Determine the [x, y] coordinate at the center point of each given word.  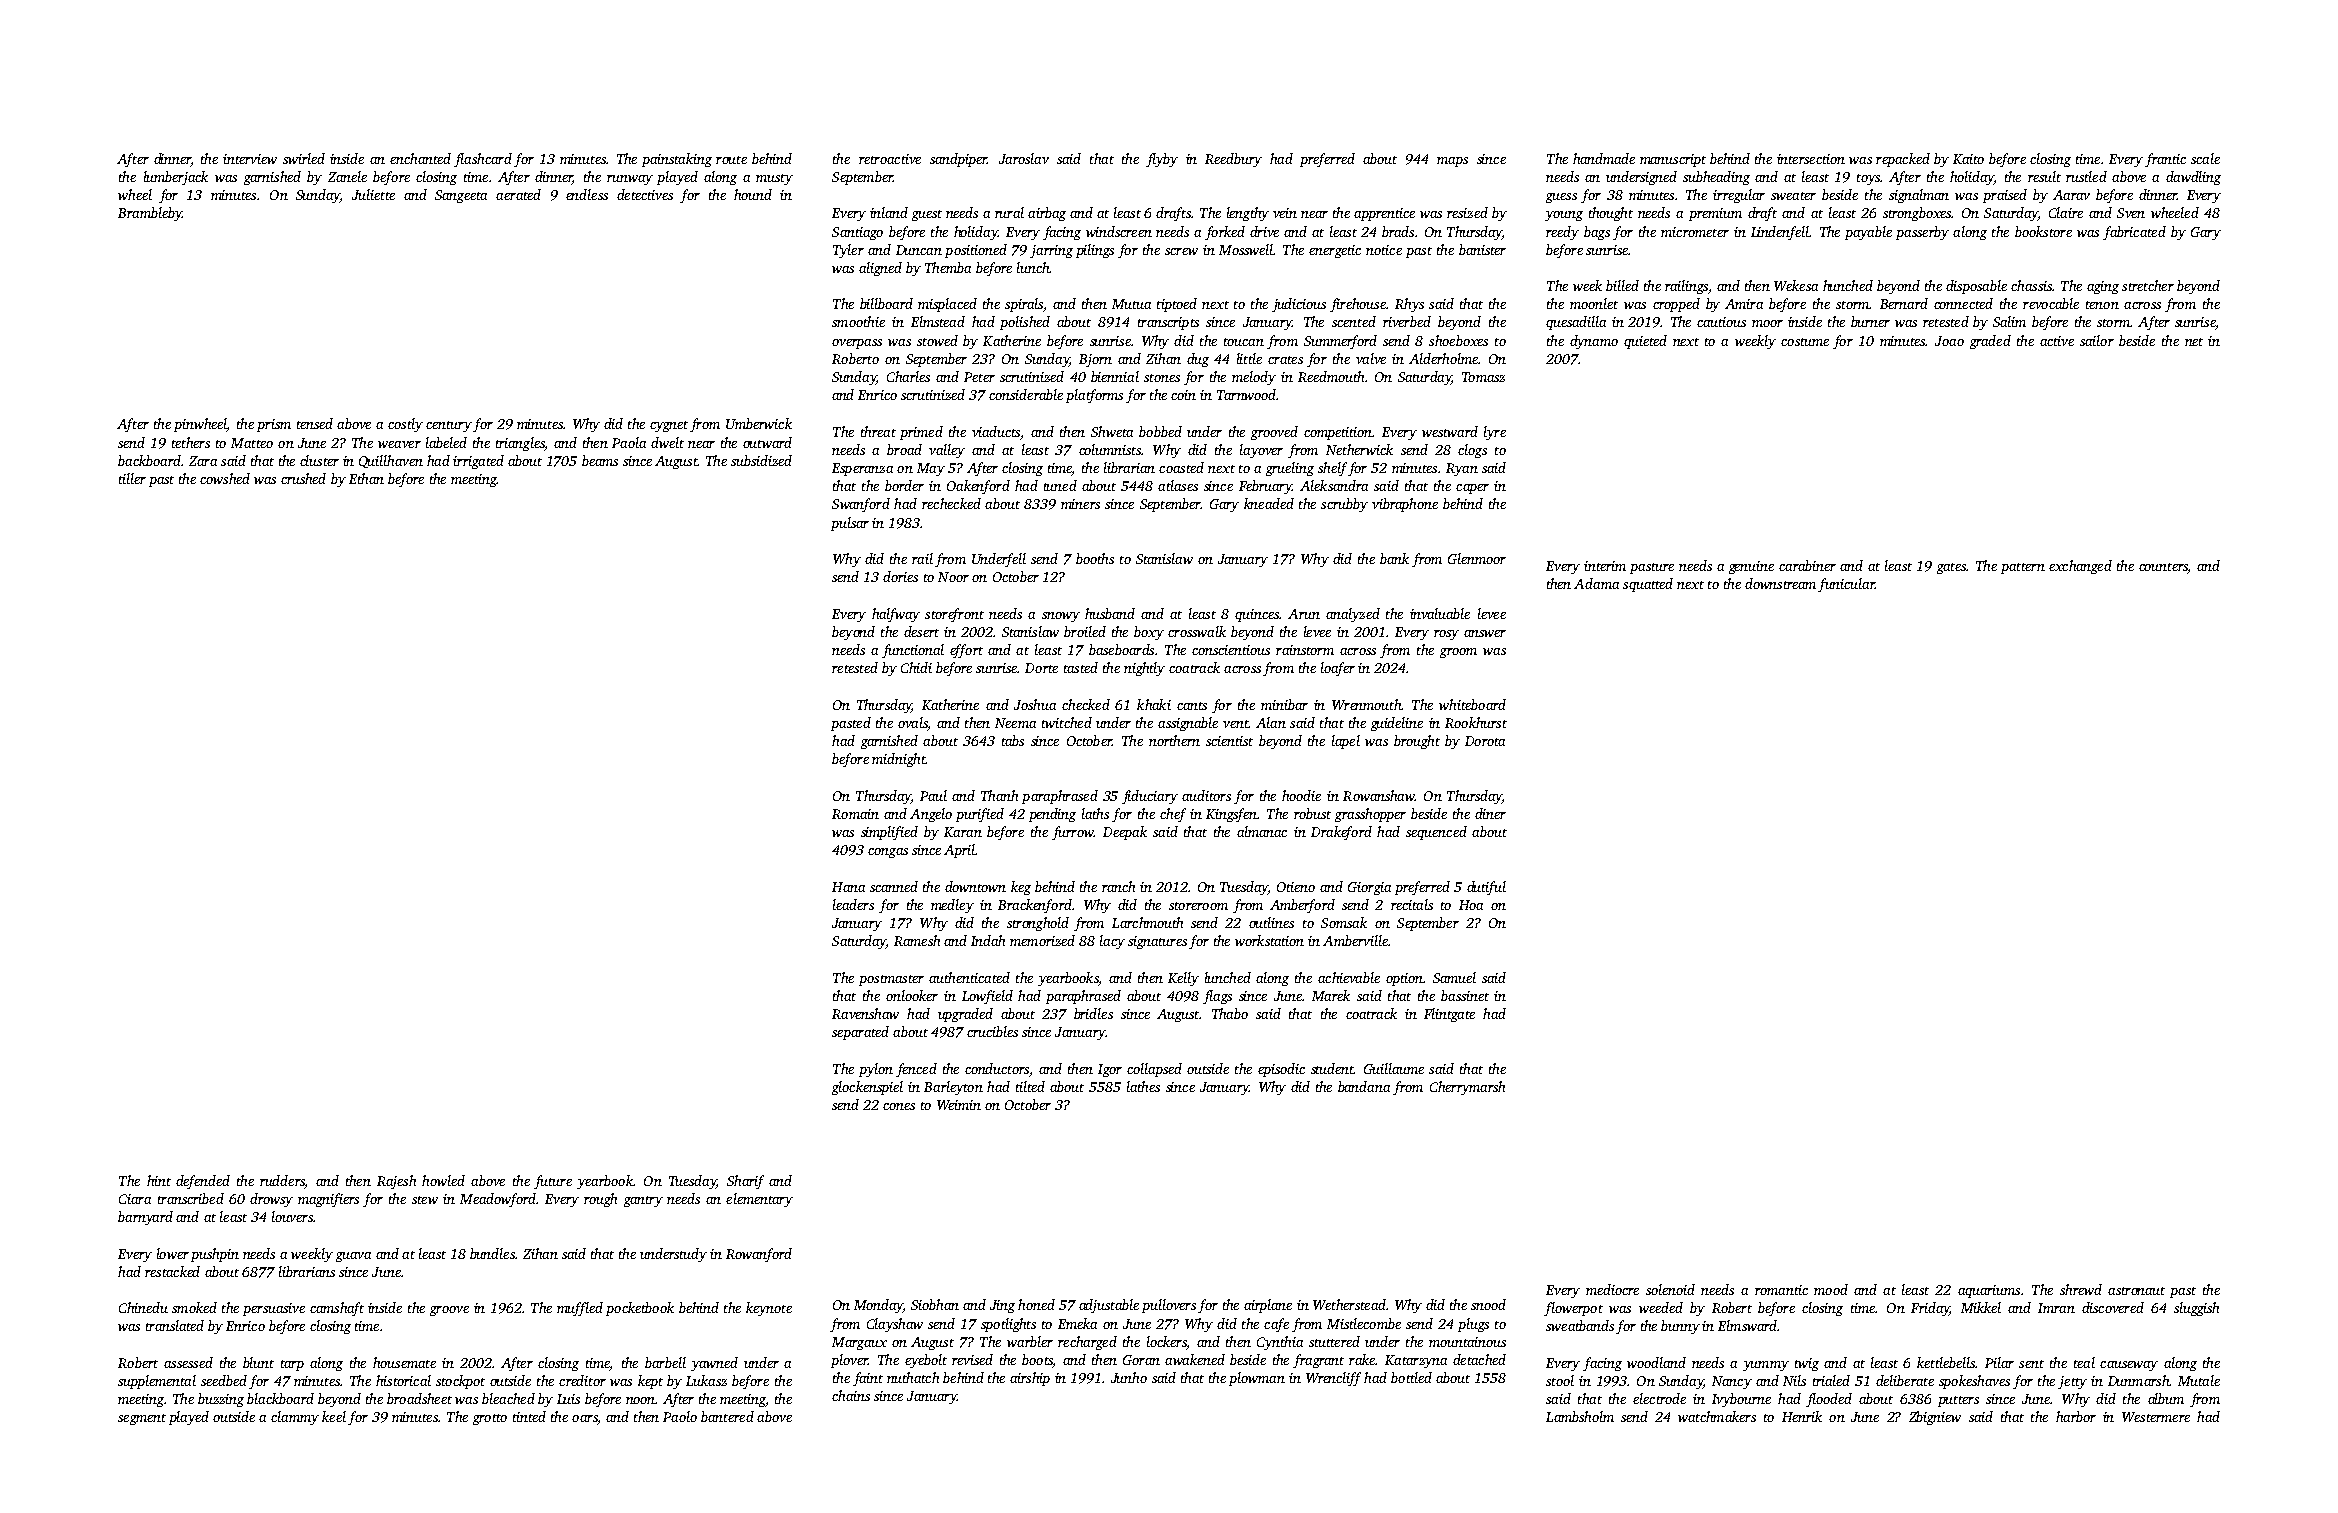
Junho [1129, 1377]
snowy [1061, 617]
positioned [976, 251]
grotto [490, 1419]
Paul [933, 795]
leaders [853, 904]
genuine [1751, 567]
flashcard [483, 160]
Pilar [1999, 1362]
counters [2163, 568]
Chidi [916, 667]
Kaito [1968, 159]
